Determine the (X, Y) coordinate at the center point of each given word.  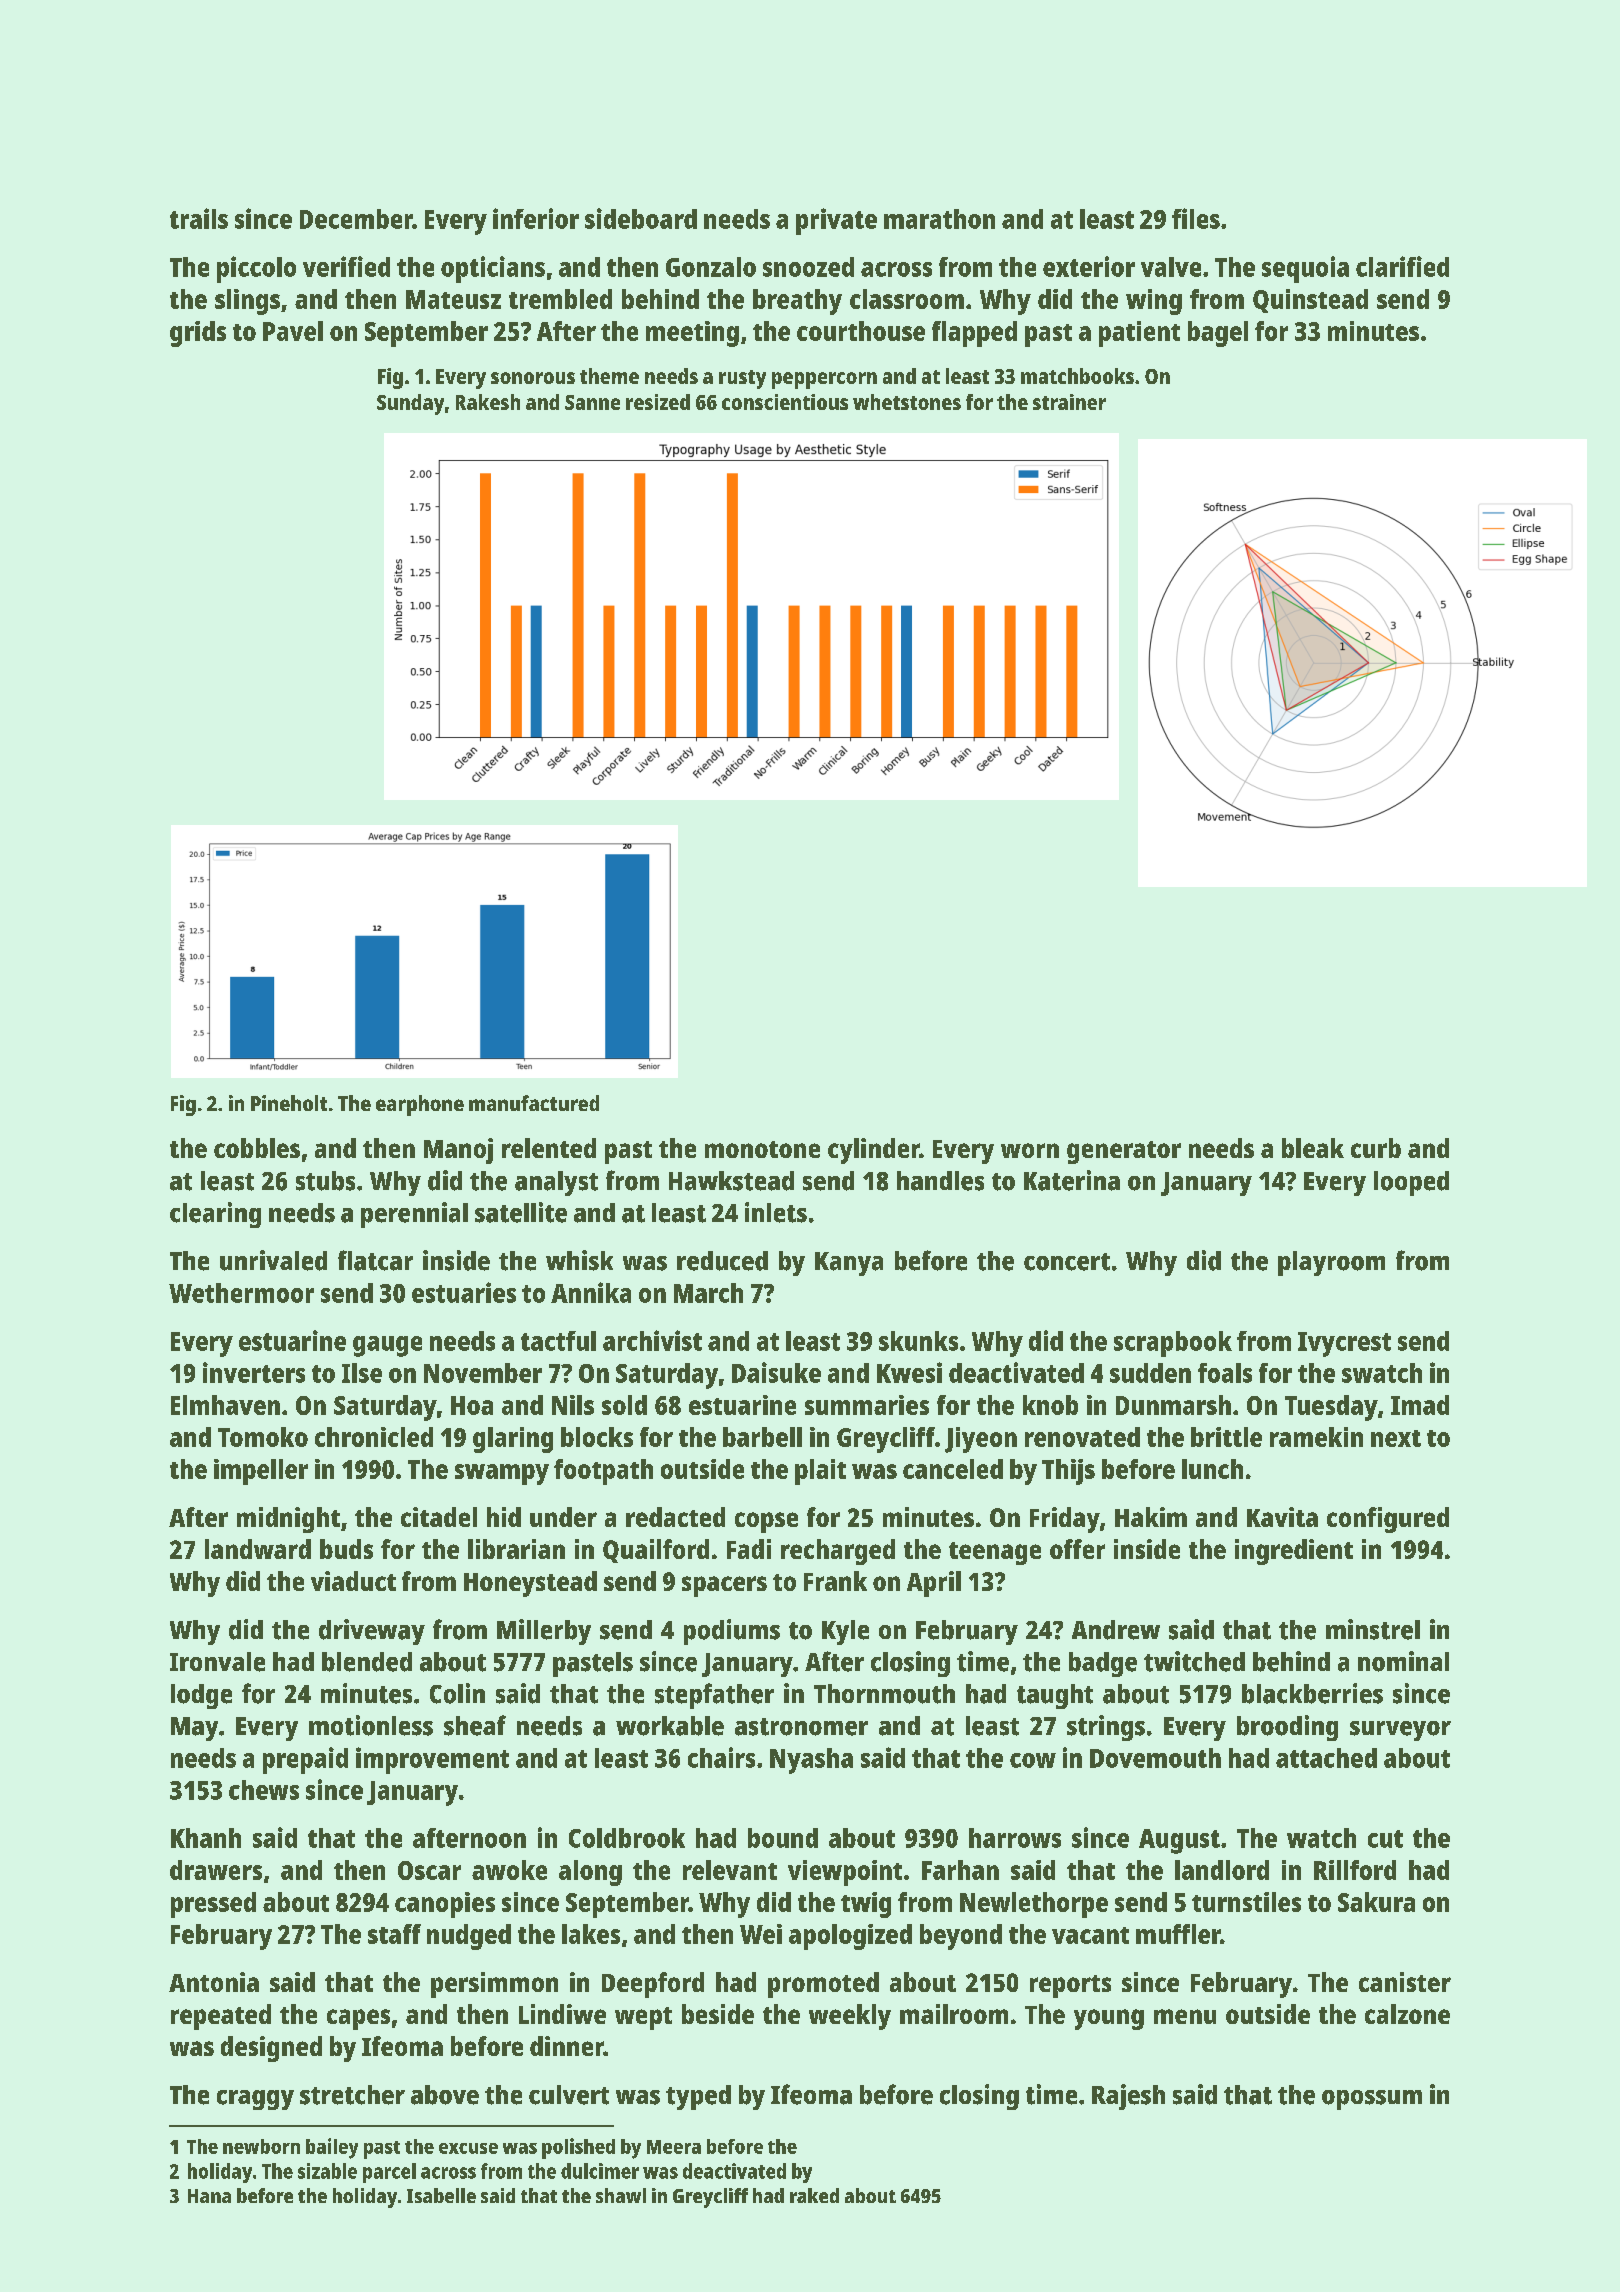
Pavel (293, 331)
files (1196, 218)
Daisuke (776, 1372)
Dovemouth (1155, 1758)
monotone (762, 1149)
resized (658, 402)
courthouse (861, 331)
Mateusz (453, 299)
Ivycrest (1344, 1344)
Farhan (960, 1870)
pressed (213, 1905)
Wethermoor (241, 1293)
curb (1376, 1148)
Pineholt (289, 1103)
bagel (1218, 334)
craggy (255, 2100)
